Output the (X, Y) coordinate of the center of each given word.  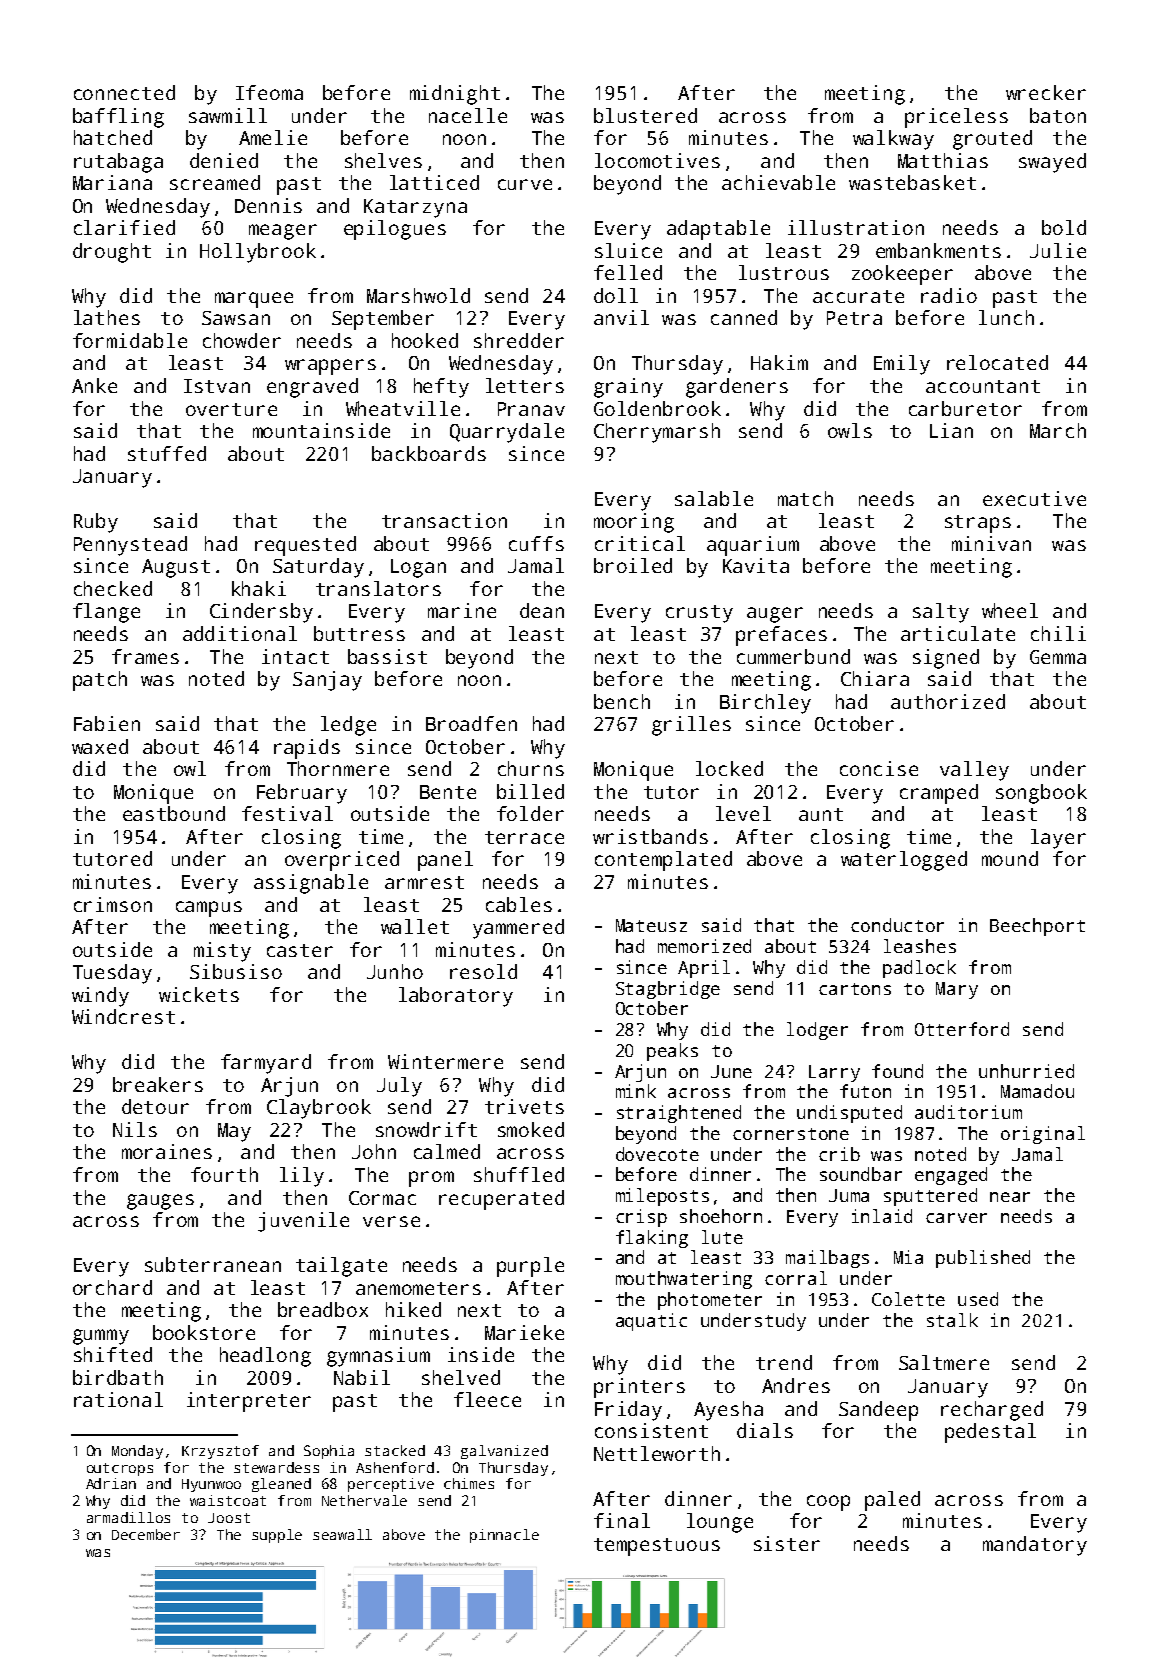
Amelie (273, 137)
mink (636, 1091)
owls (850, 430)
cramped (939, 794)
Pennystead (130, 546)
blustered (645, 115)
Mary (957, 990)
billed (530, 791)
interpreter (249, 1402)
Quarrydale (507, 433)
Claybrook (319, 1109)
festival (287, 813)
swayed (1052, 163)
